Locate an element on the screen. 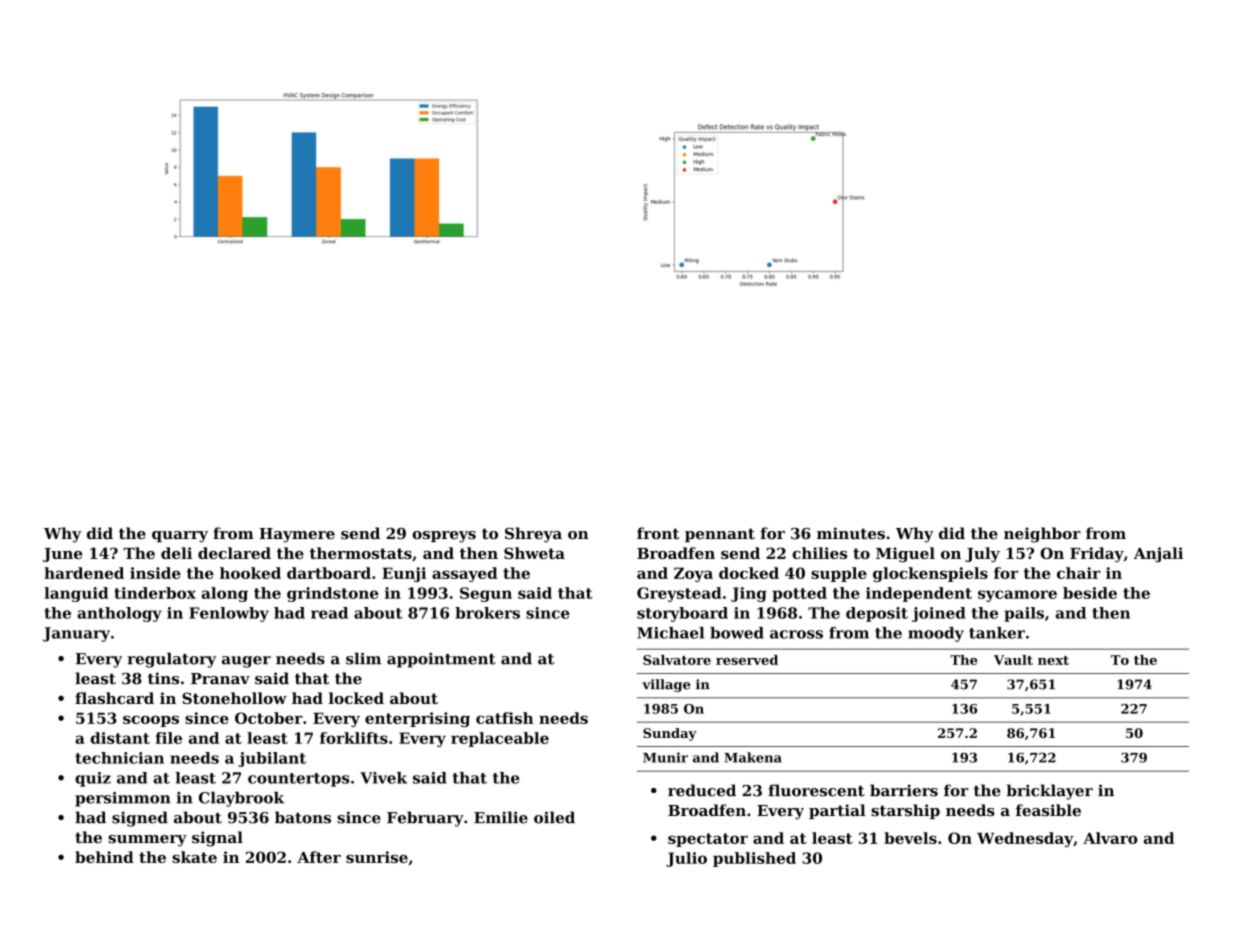  spectator is located at coordinates (708, 840).
